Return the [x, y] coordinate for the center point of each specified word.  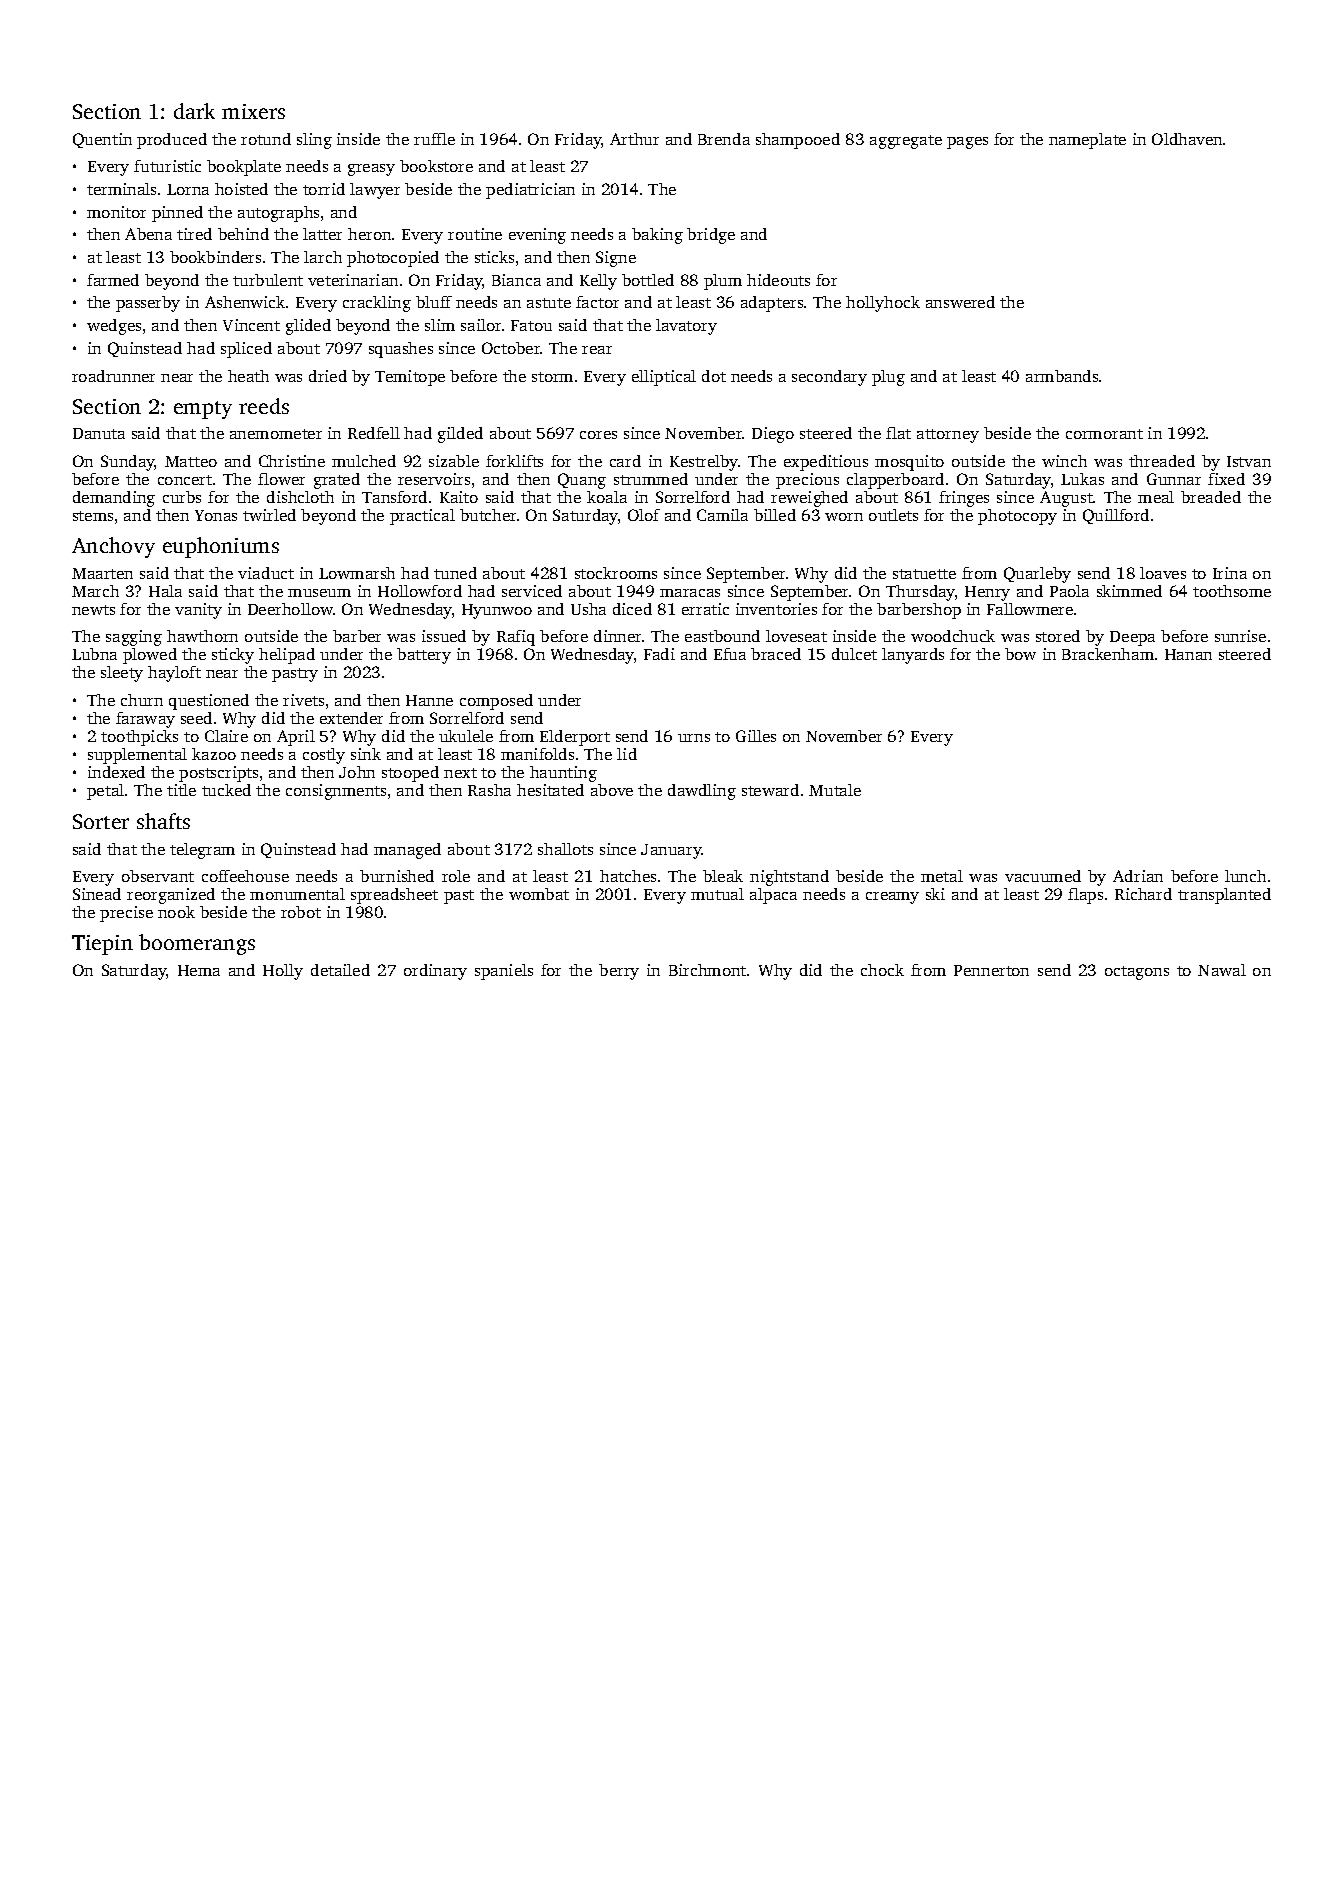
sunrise [1240, 636]
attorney [948, 436]
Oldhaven [1187, 139]
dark [194, 111]
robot [301, 912]
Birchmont [707, 970]
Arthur [634, 139]
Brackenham [1108, 654]
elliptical [664, 378]
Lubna [94, 654]
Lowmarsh [357, 573]
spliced [246, 350]
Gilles [756, 736]
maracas [690, 593]
